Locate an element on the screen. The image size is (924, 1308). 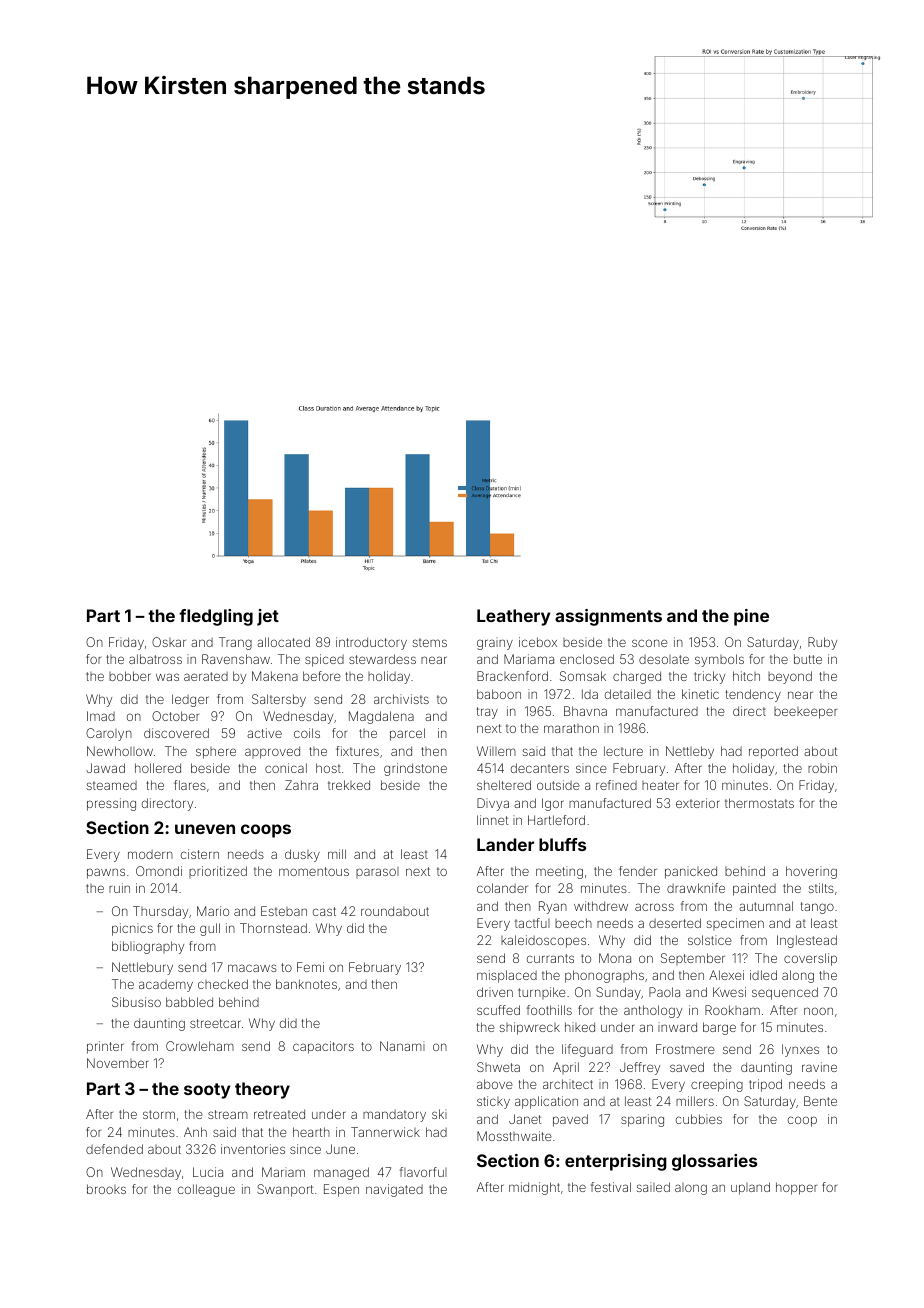
grindstone is located at coordinates (415, 769).
